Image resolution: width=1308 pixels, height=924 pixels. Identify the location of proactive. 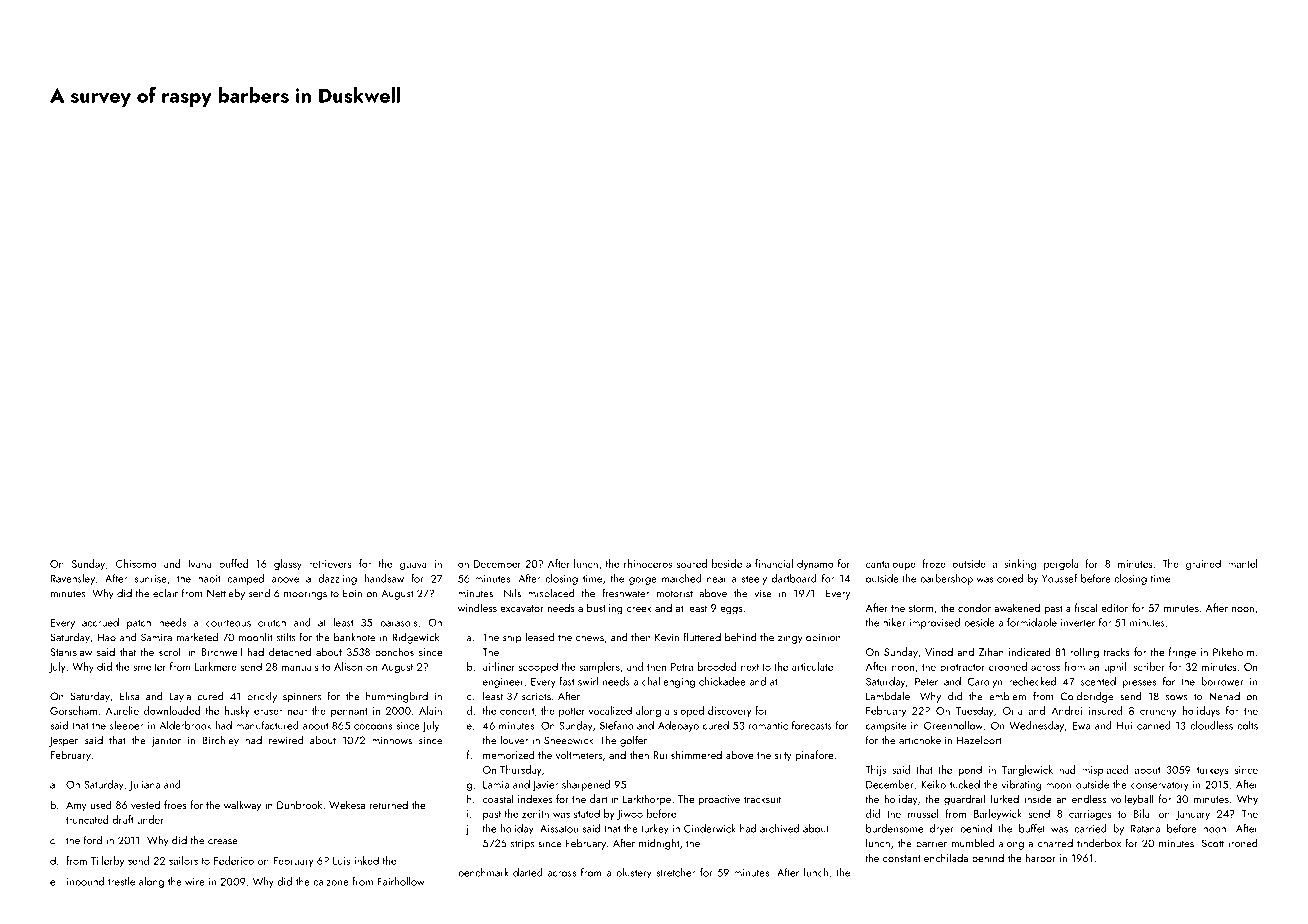
(719, 800).
